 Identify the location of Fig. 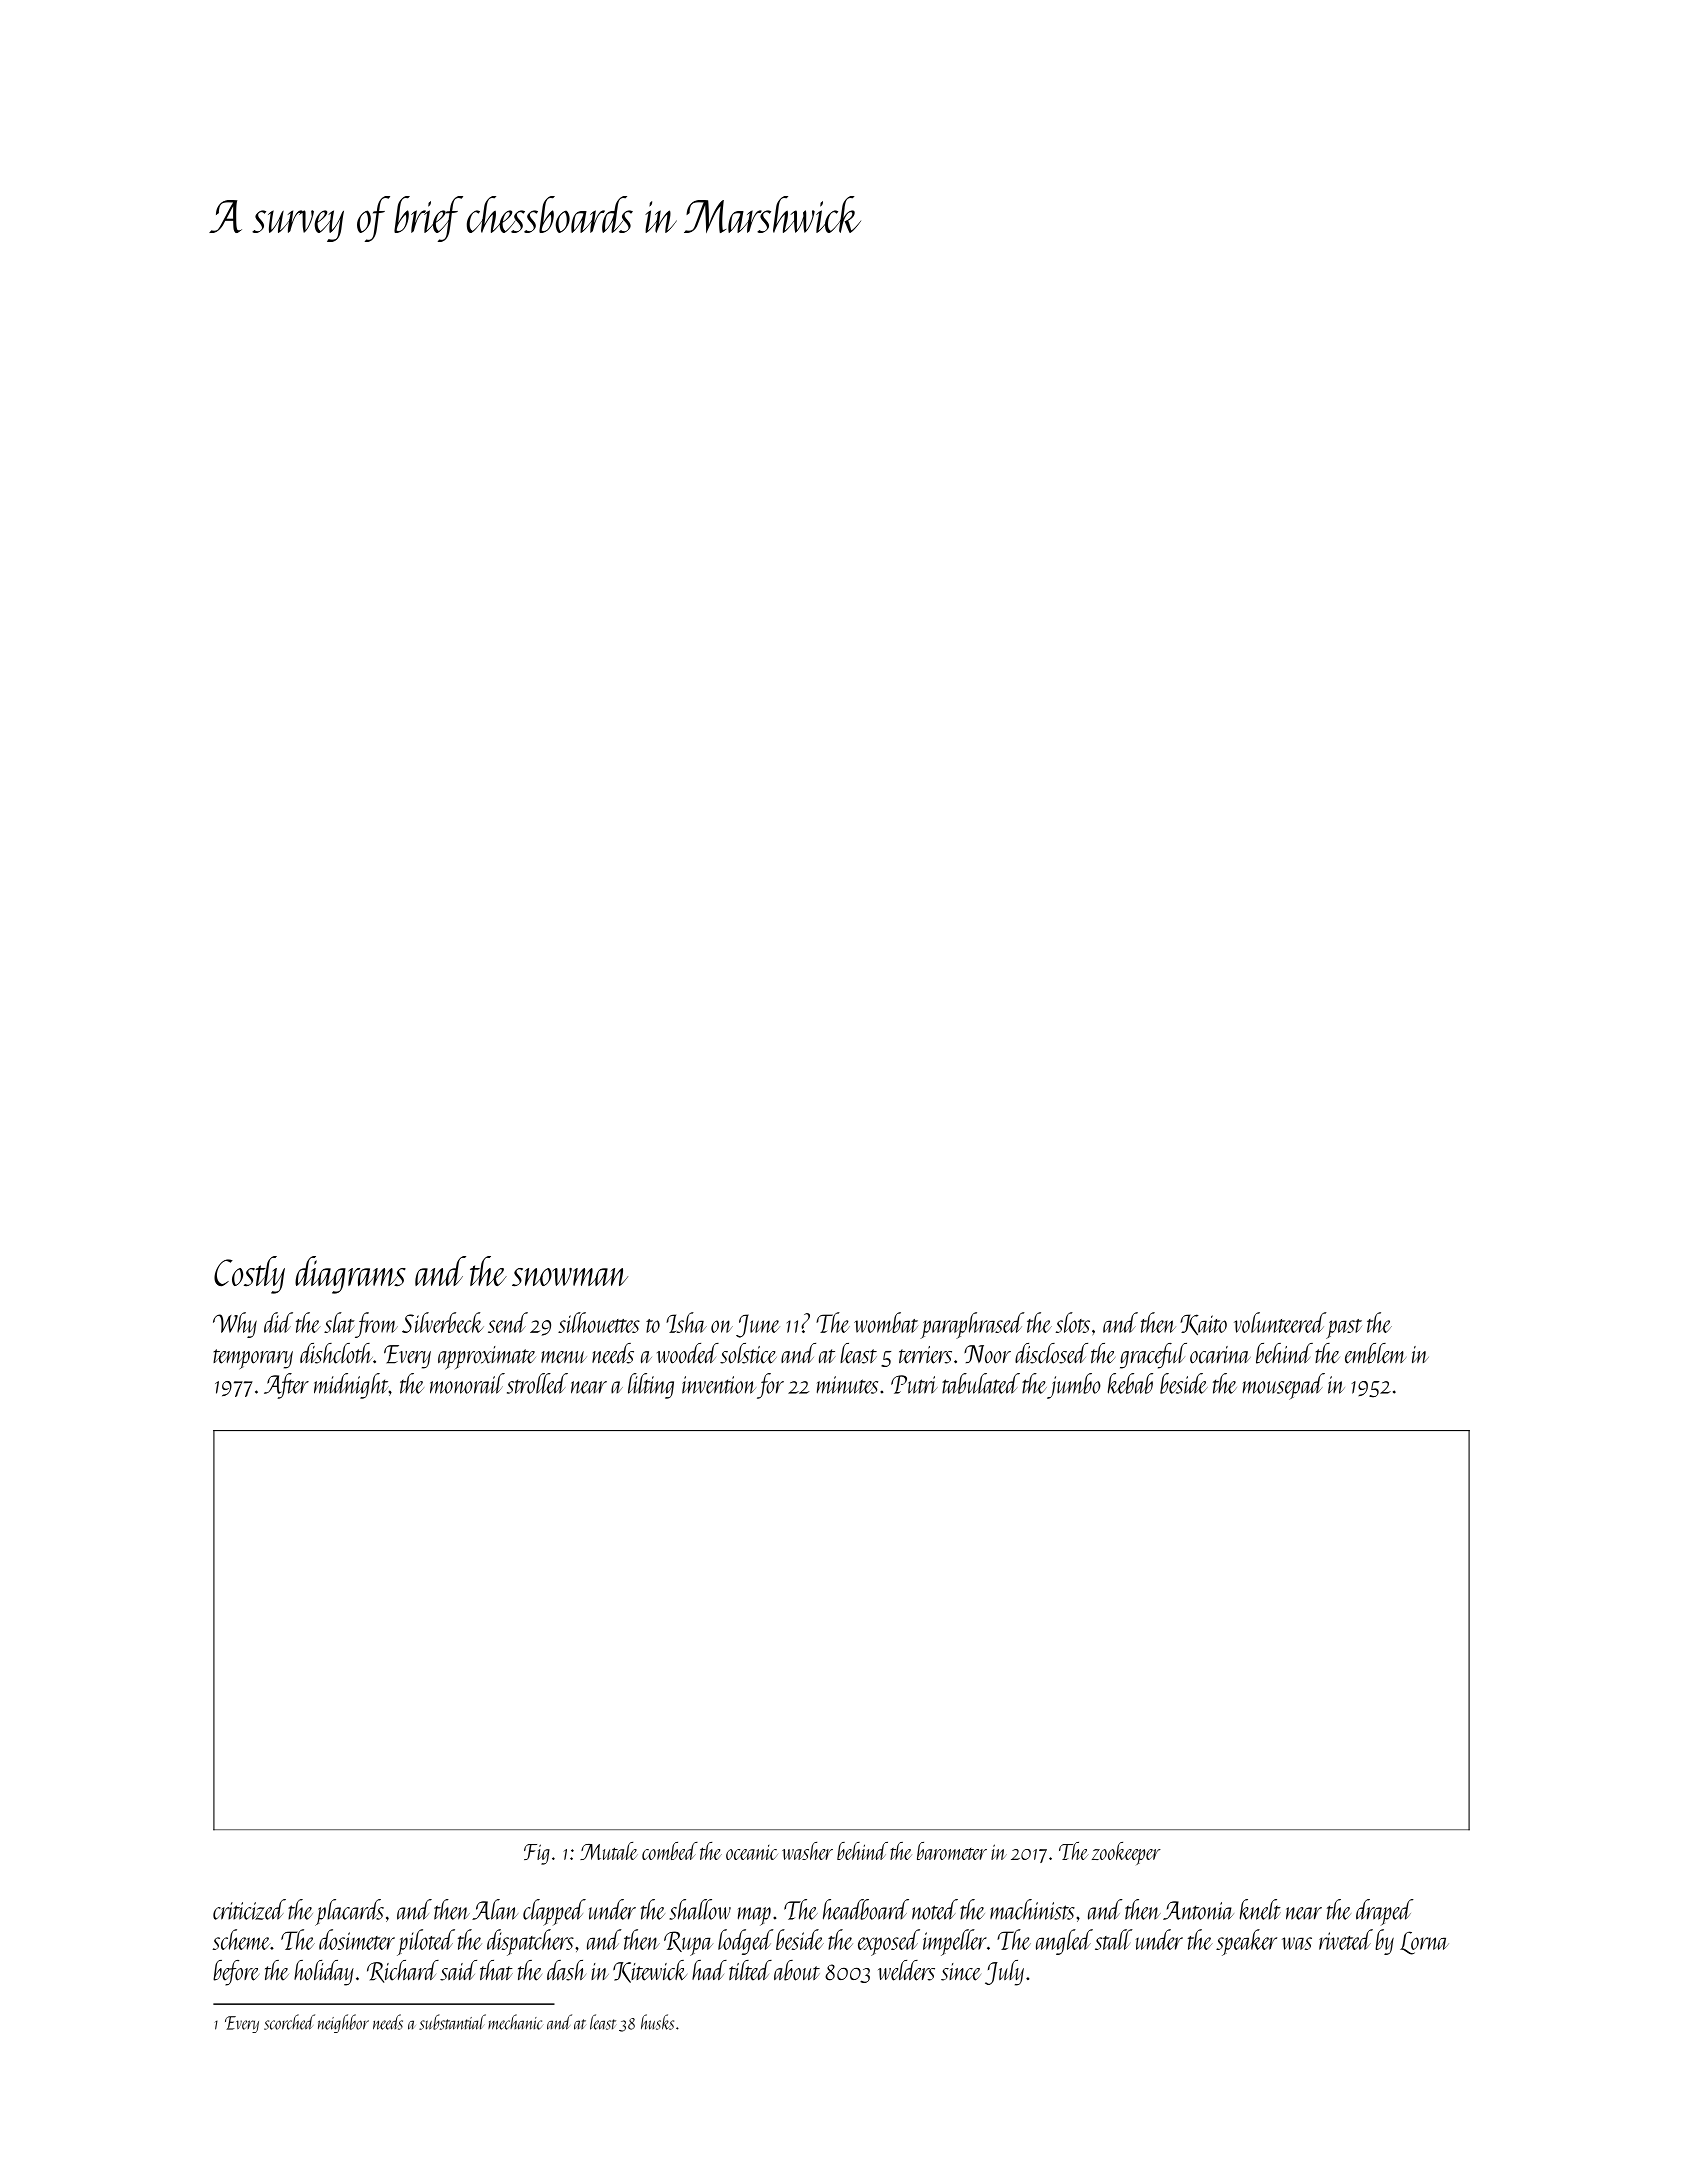
(537, 1854).
